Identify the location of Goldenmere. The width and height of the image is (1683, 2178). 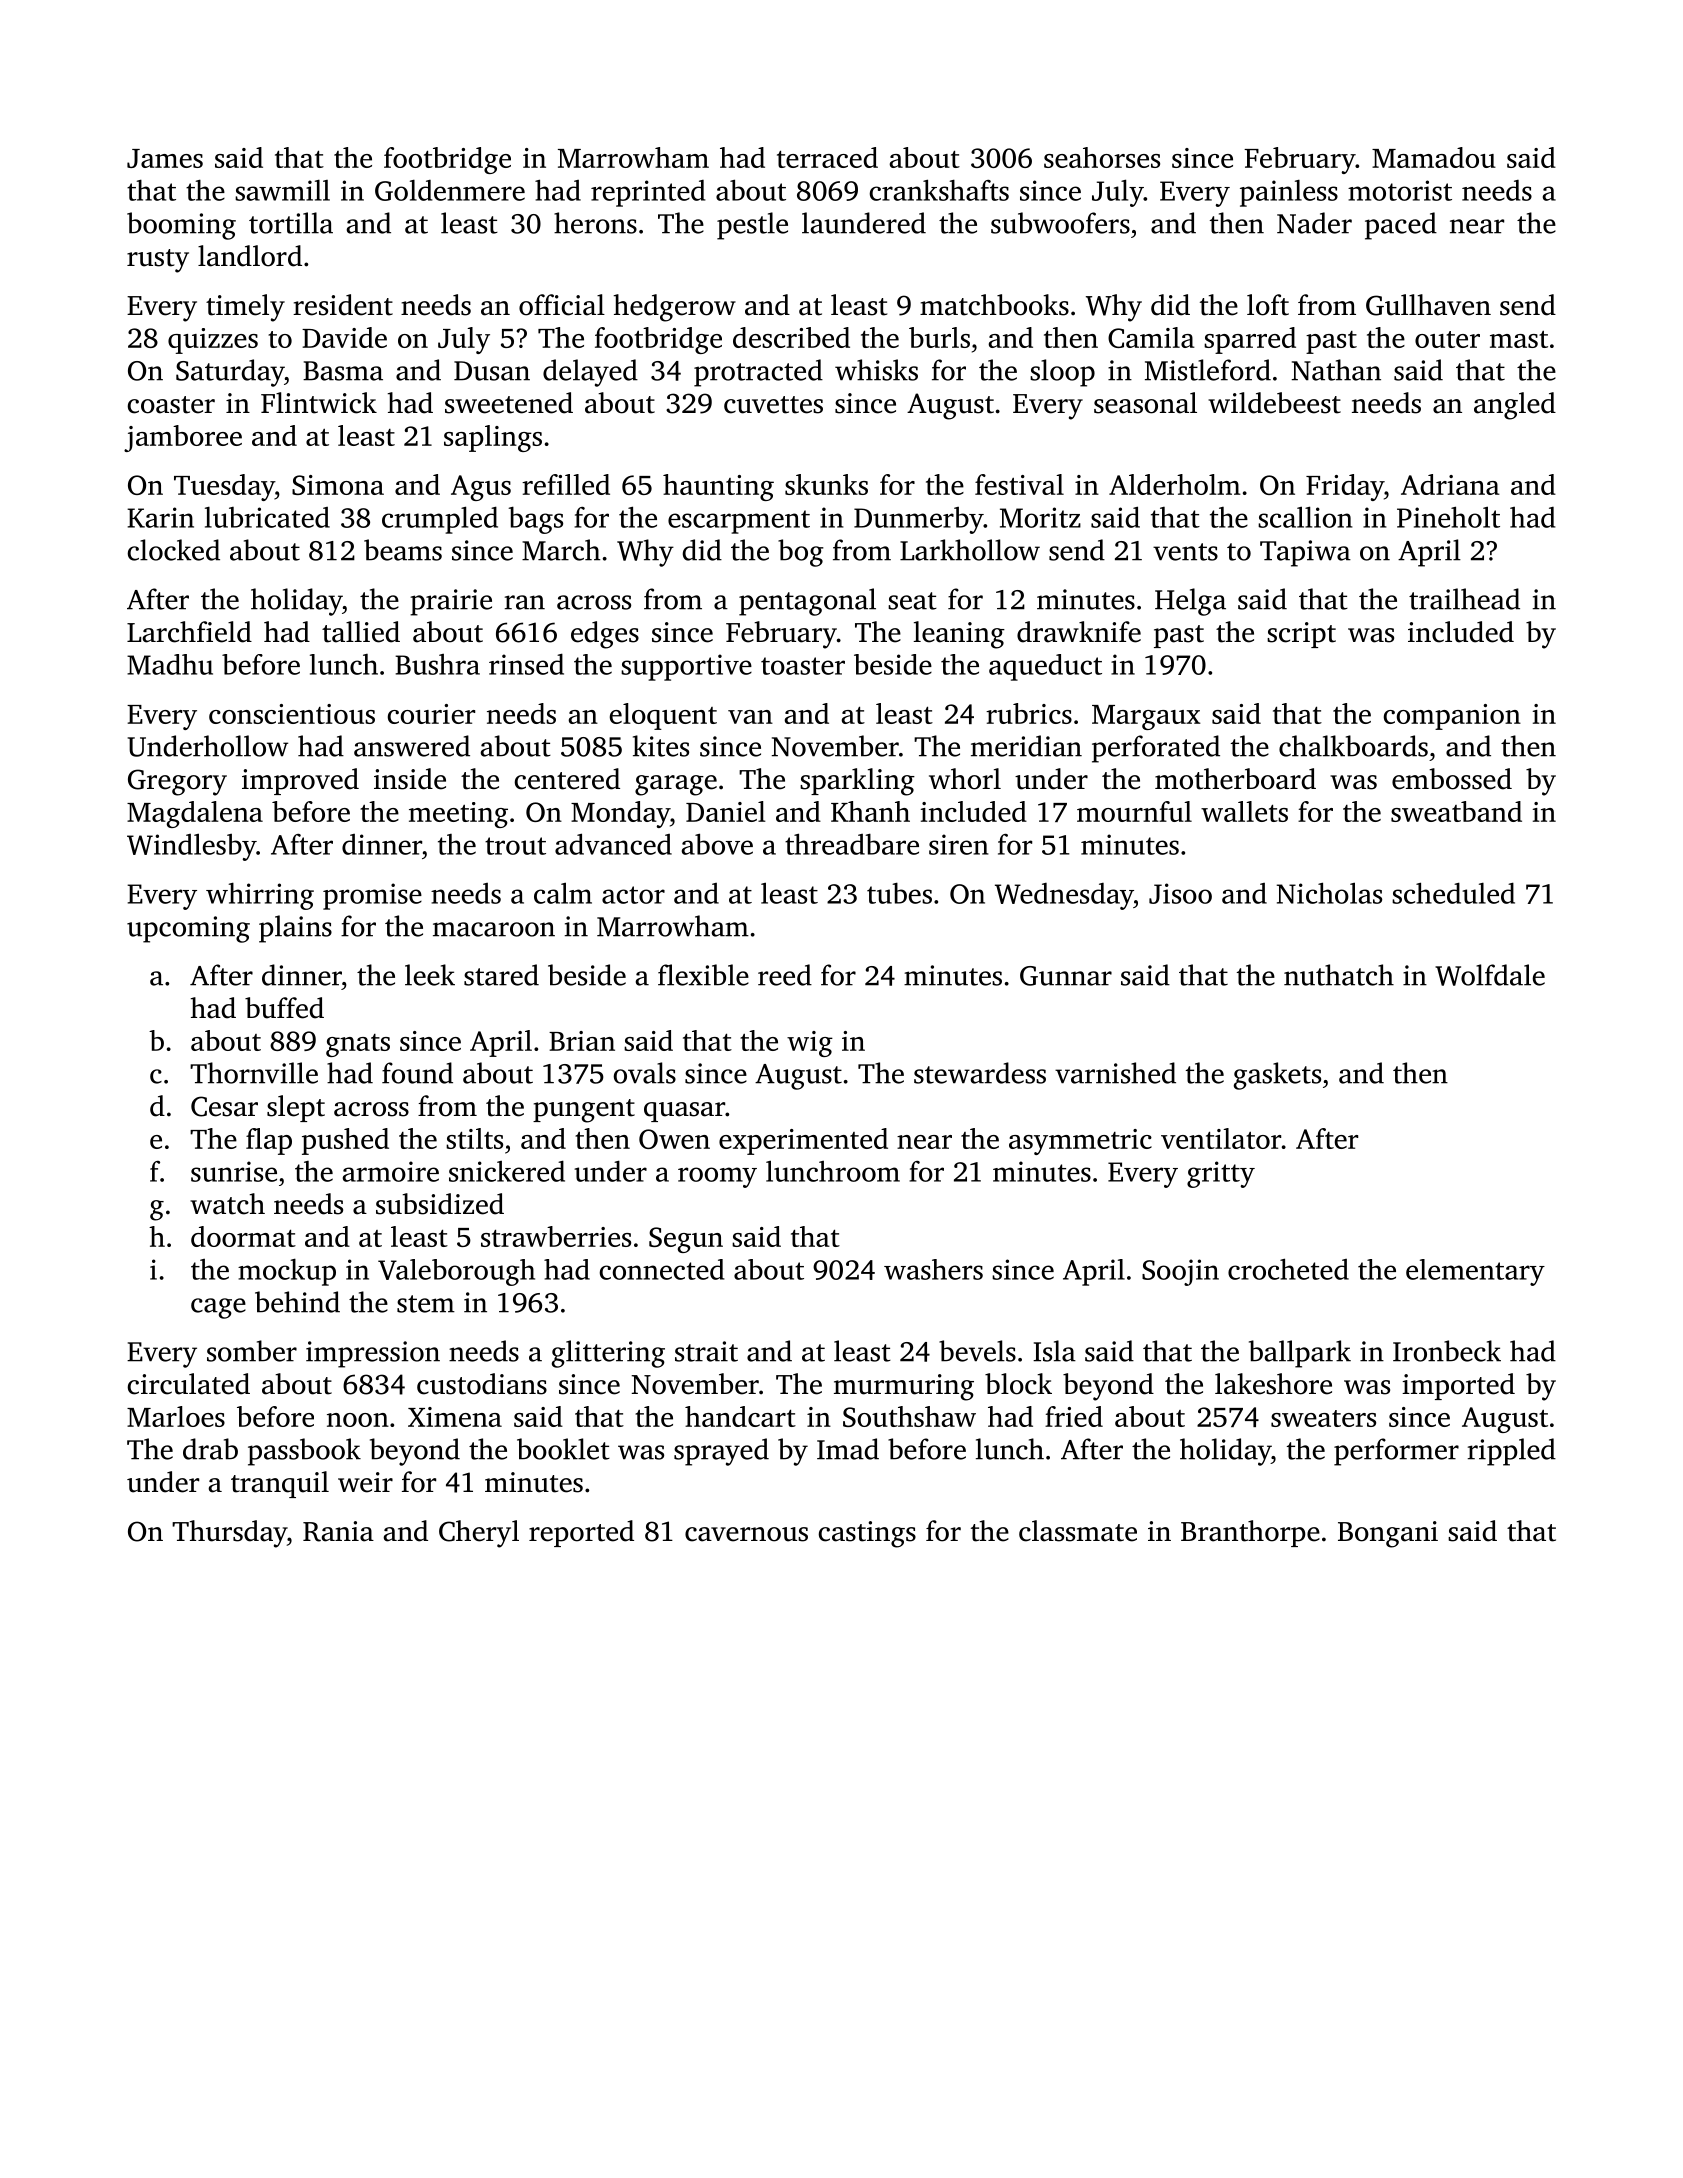
(450, 190).
